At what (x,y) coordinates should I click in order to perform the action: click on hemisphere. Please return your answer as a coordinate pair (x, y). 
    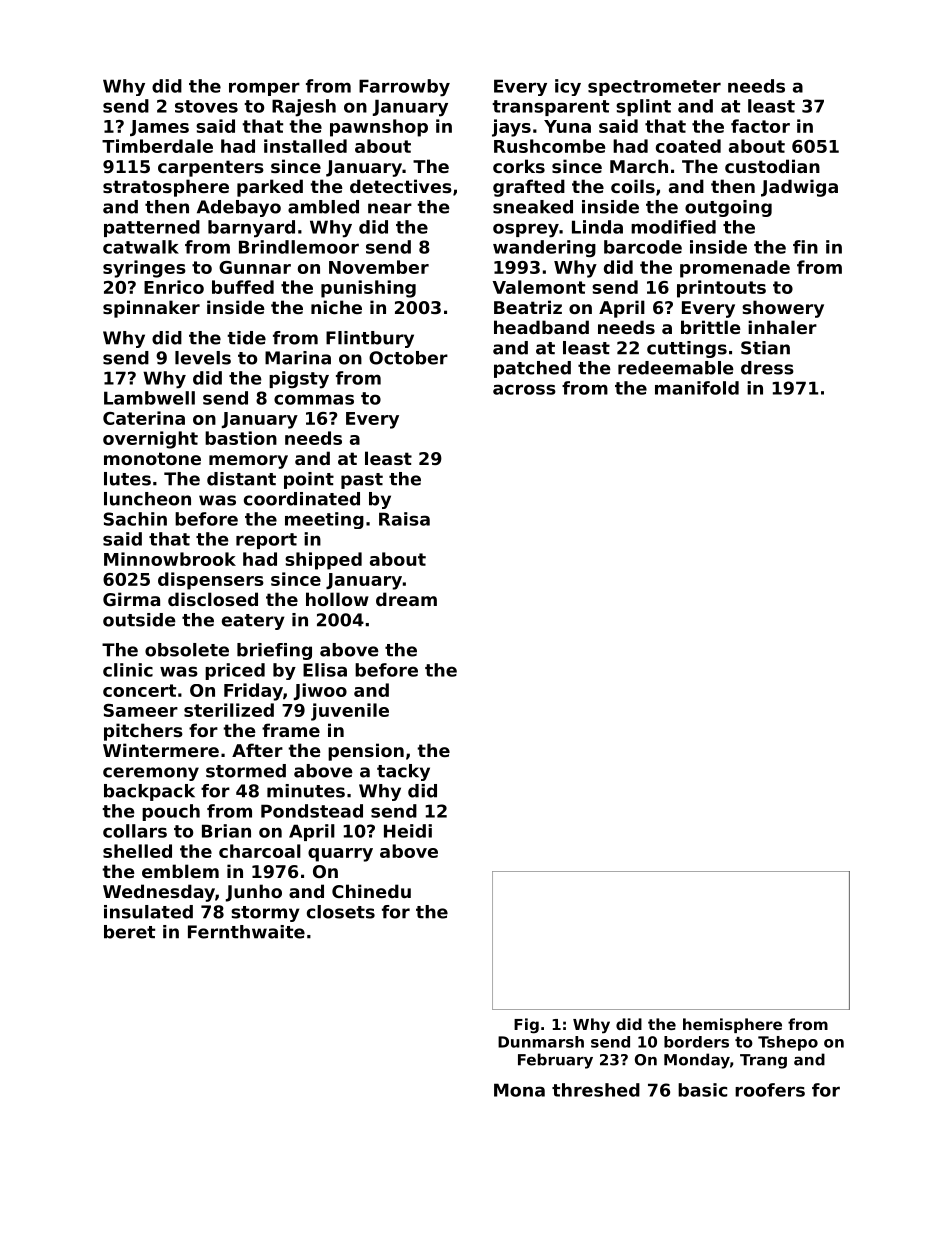
    Looking at the image, I should click on (732, 1025).
